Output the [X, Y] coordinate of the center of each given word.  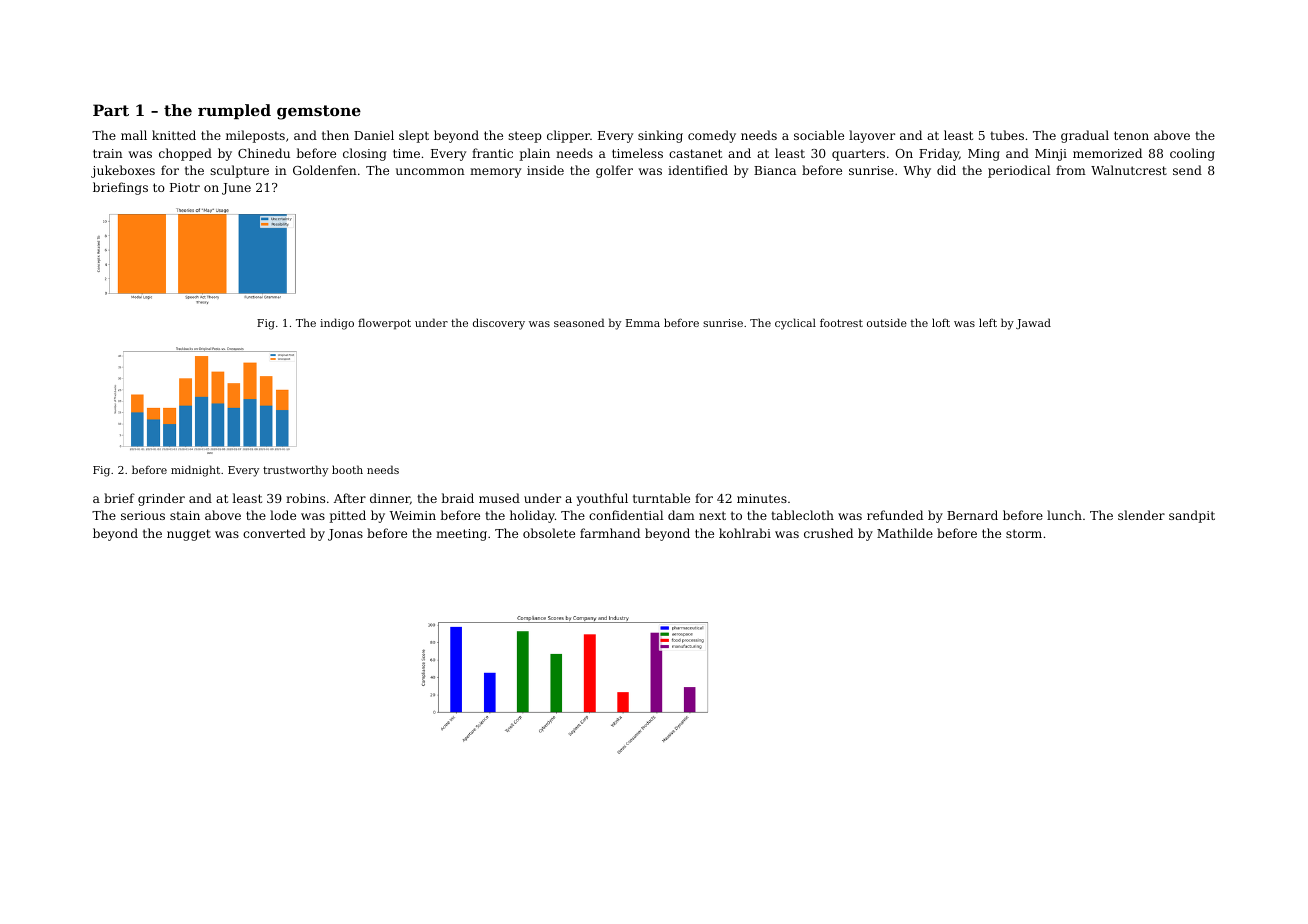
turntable [661, 498]
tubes [1007, 135]
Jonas [345, 535]
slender [1141, 515]
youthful [602, 499]
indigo [337, 324]
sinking [660, 136]
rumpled [234, 111]
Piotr [185, 187]
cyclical [795, 324]
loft [941, 322]
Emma [643, 323]
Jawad [1033, 323]
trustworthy [295, 471]
